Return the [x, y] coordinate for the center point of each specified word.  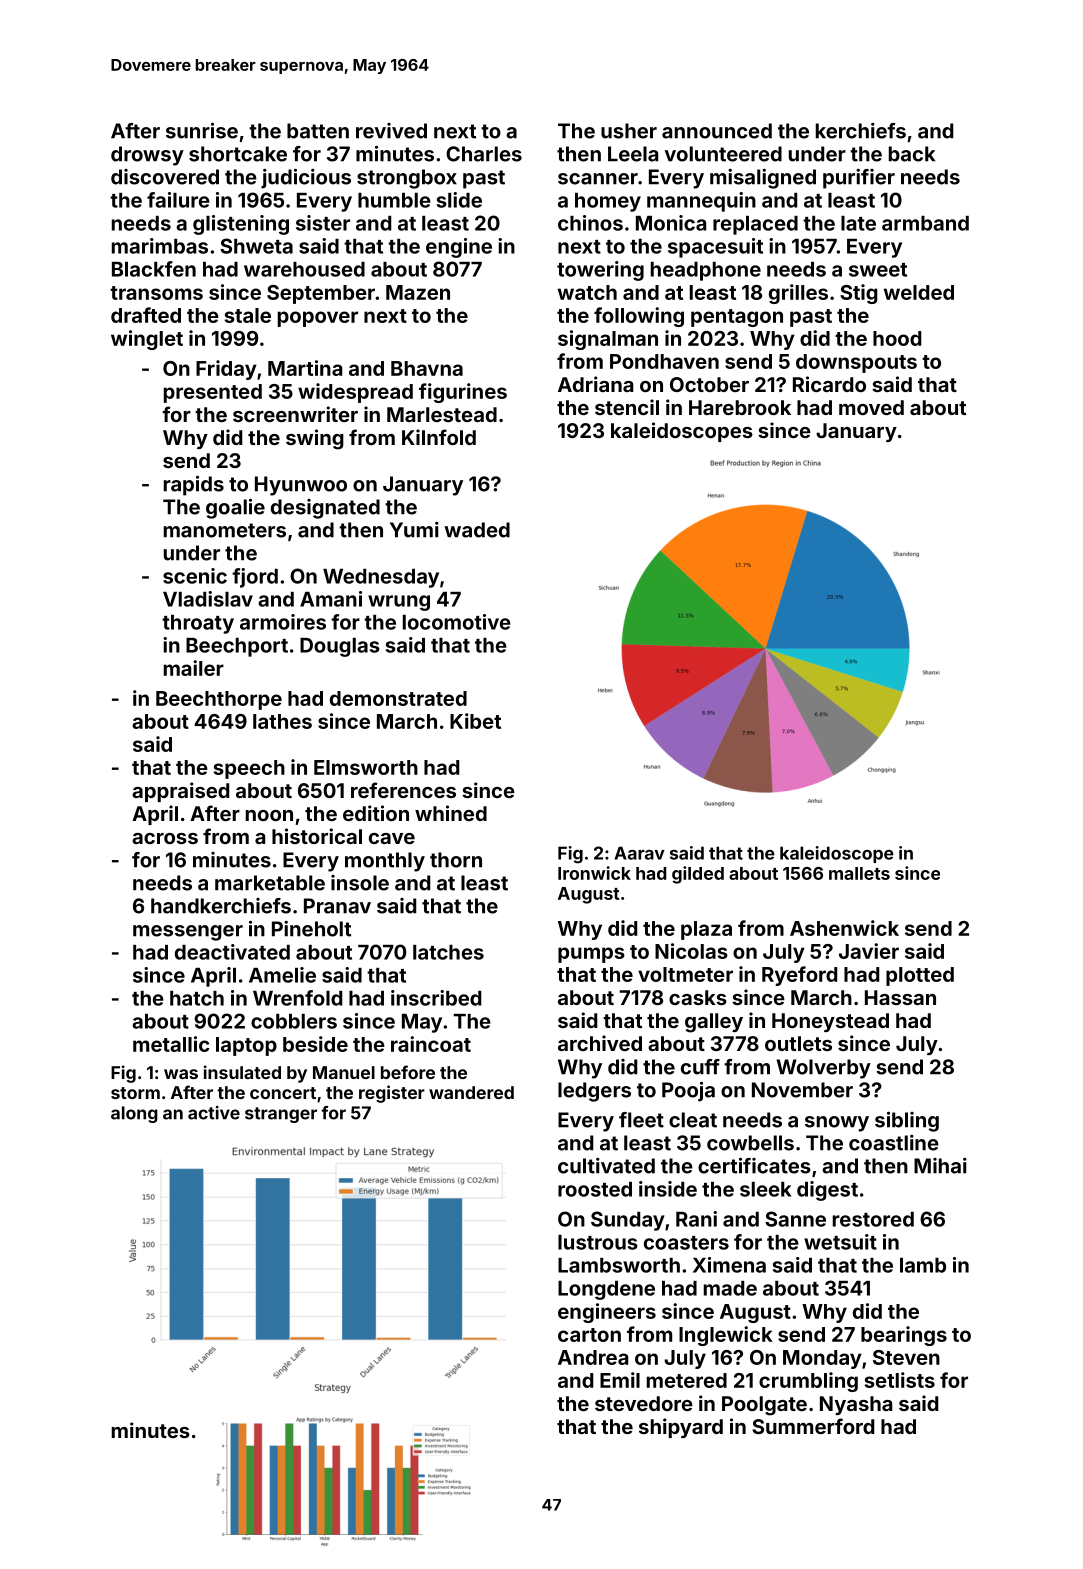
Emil [620, 1380]
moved [871, 407]
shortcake [238, 154]
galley [714, 1023]
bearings [904, 1336]
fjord [255, 578]
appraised [180, 792]
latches [448, 952]
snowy [837, 1124]
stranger [281, 1115]
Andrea [593, 1357]
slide [459, 200]
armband [925, 223]
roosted [595, 1189]
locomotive [457, 622]
